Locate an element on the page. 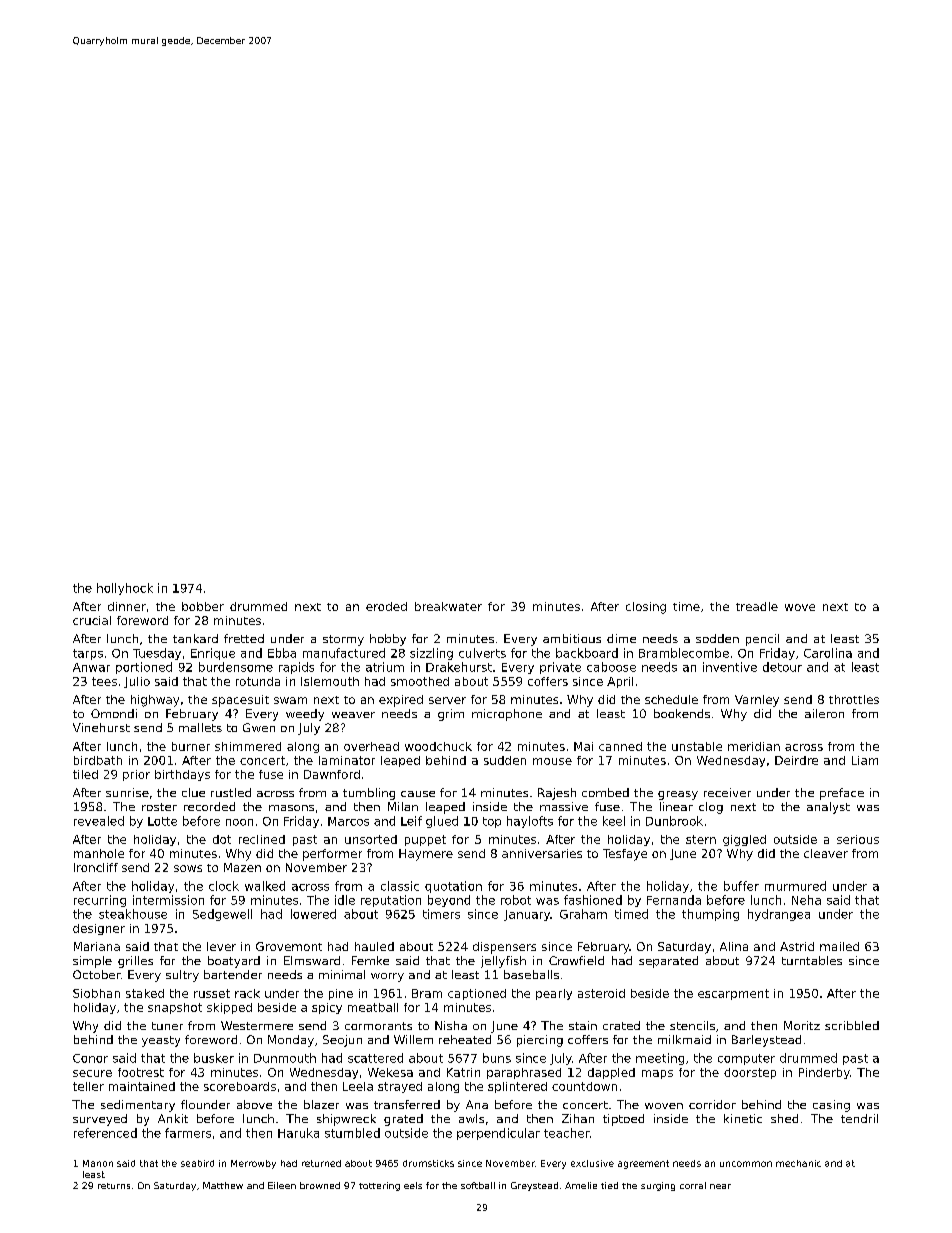 The image size is (952, 1233). giggled is located at coordinates (744, 840).
